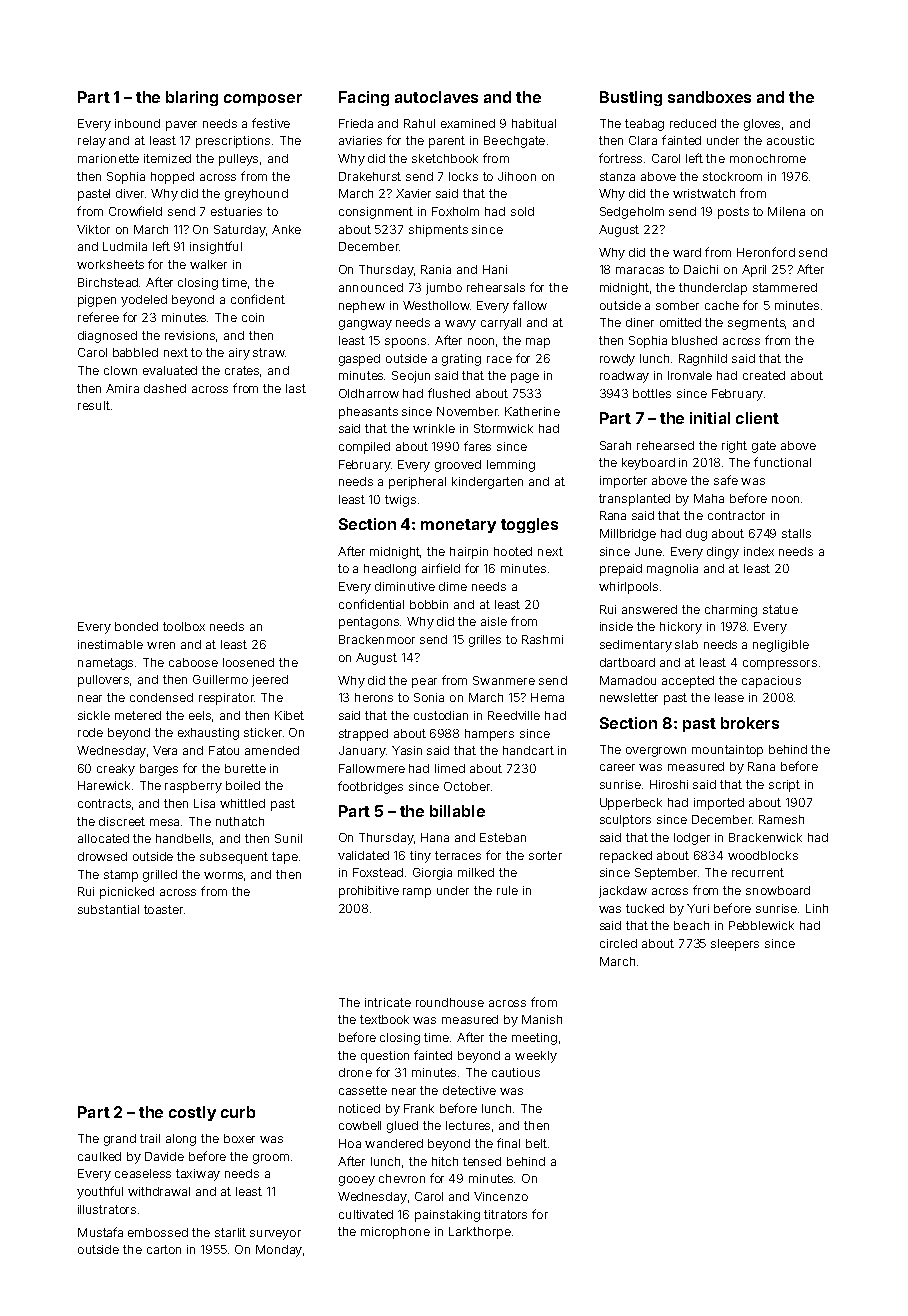 This screenshot has height=1316, width=908. What do you see at coordinates (108, 158) in the screenshot?
I see `marionette` at bounding box center [108, 158].
